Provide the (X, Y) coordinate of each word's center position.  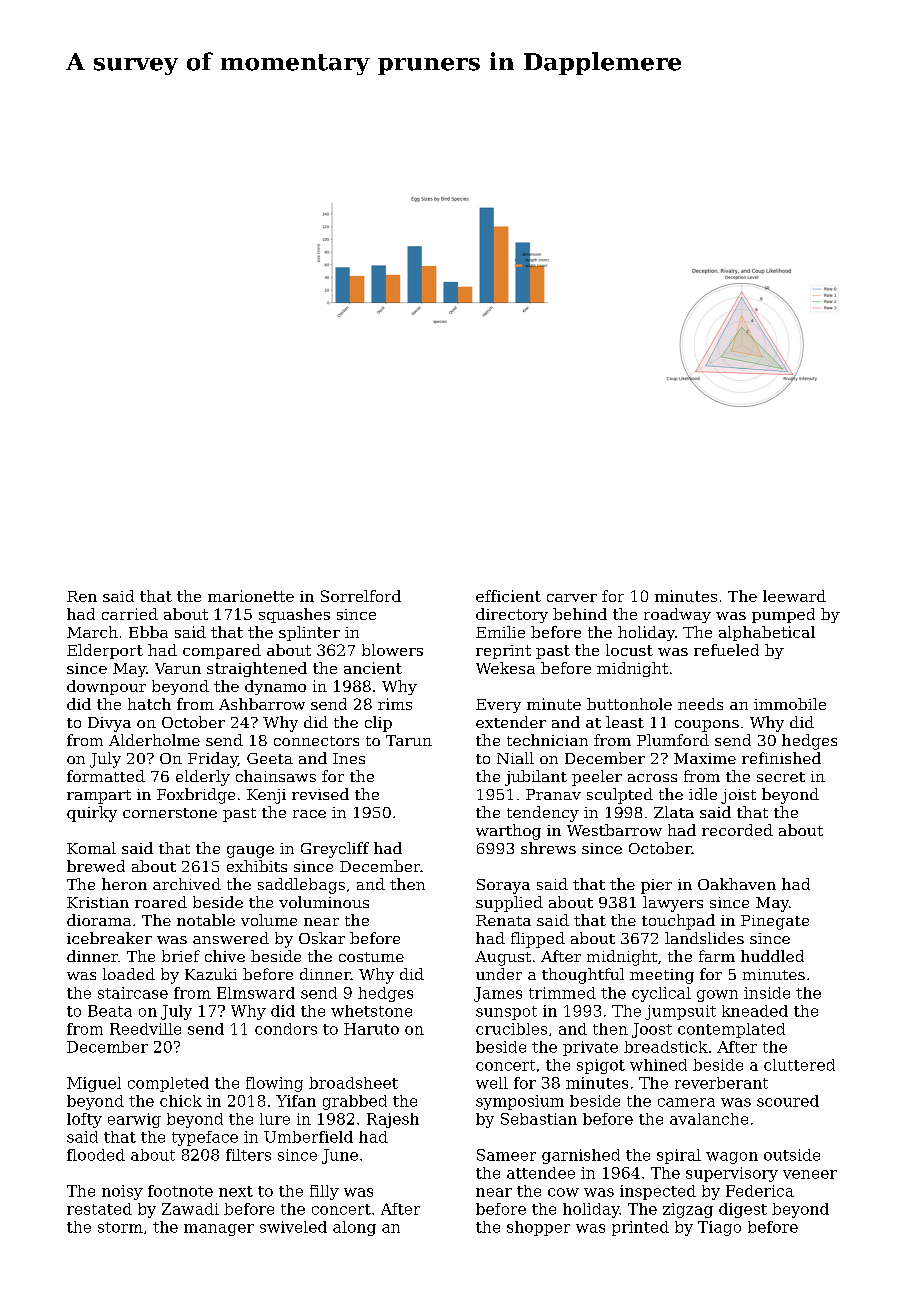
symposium (520, 1102)
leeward (794, 596)
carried (130, 614)
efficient (508, 596)
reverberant (721, 1083)
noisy (122, 1192)
